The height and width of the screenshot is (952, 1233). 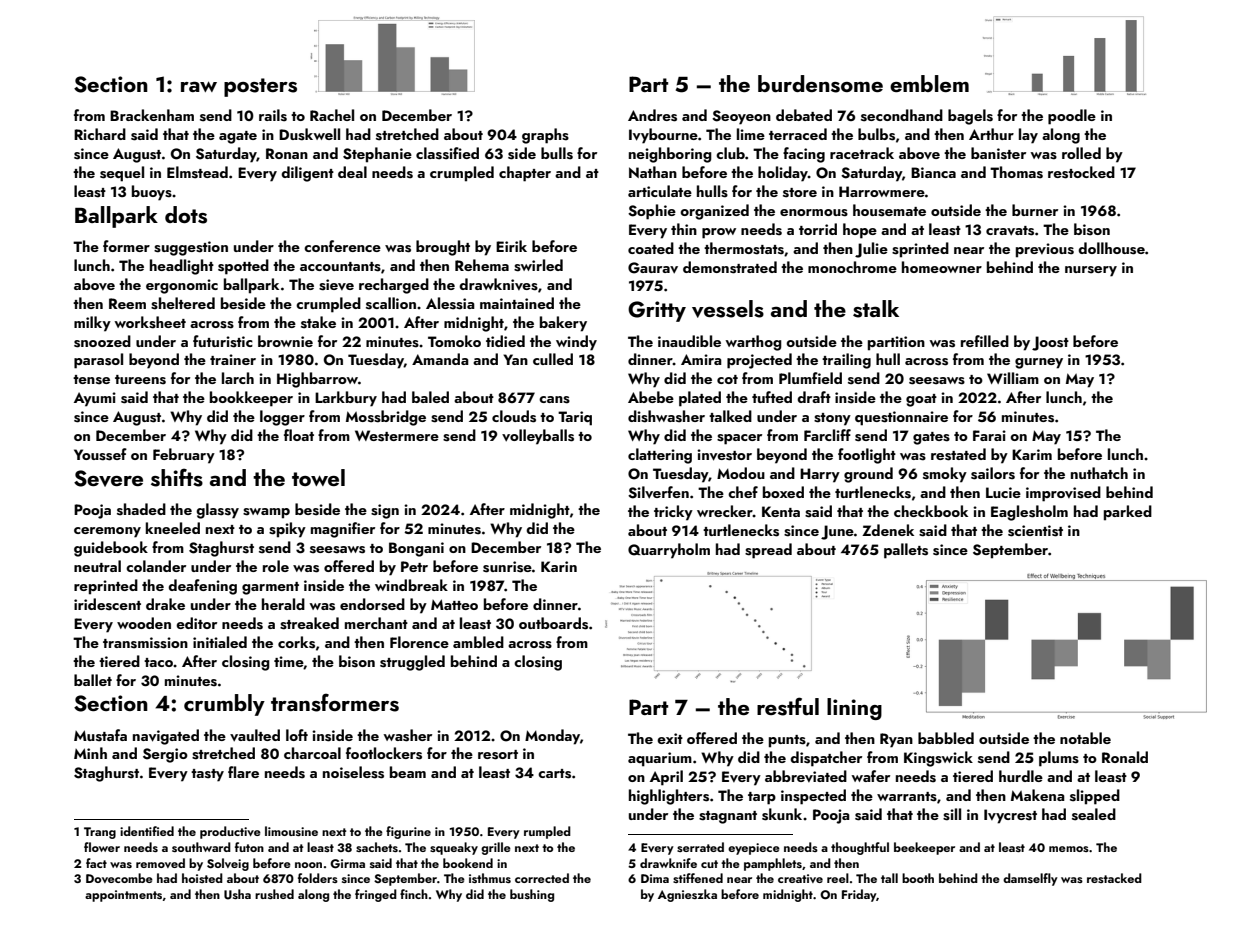 What do you see at coordinates (260, 87) in the screenshot?
I see `posters` at bounding box center [260, 87].
